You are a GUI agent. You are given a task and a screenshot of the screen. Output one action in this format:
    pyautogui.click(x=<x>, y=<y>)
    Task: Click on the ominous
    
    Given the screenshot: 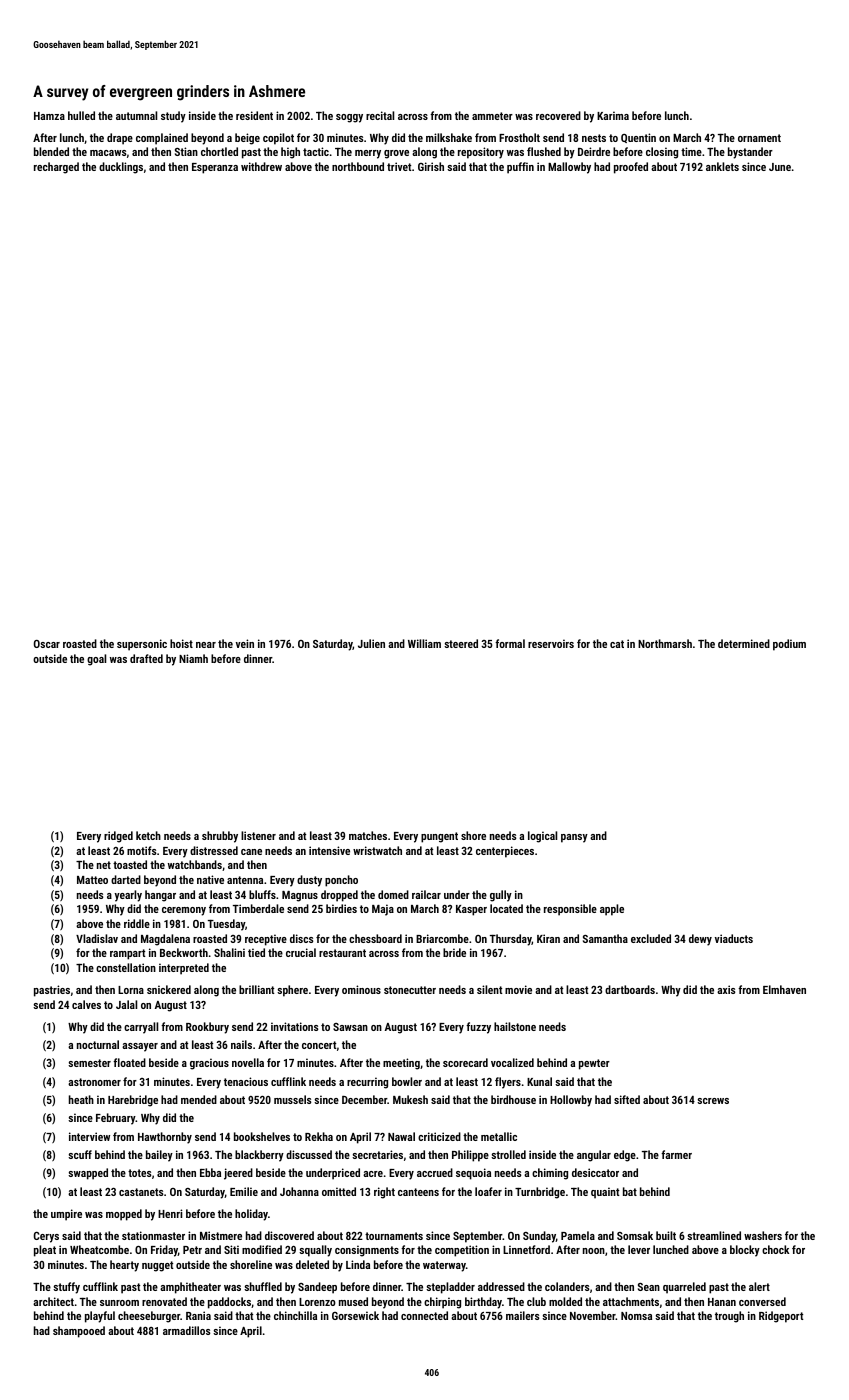 What is the action you would take?
    pyautogui.click(x=361, y=989)
